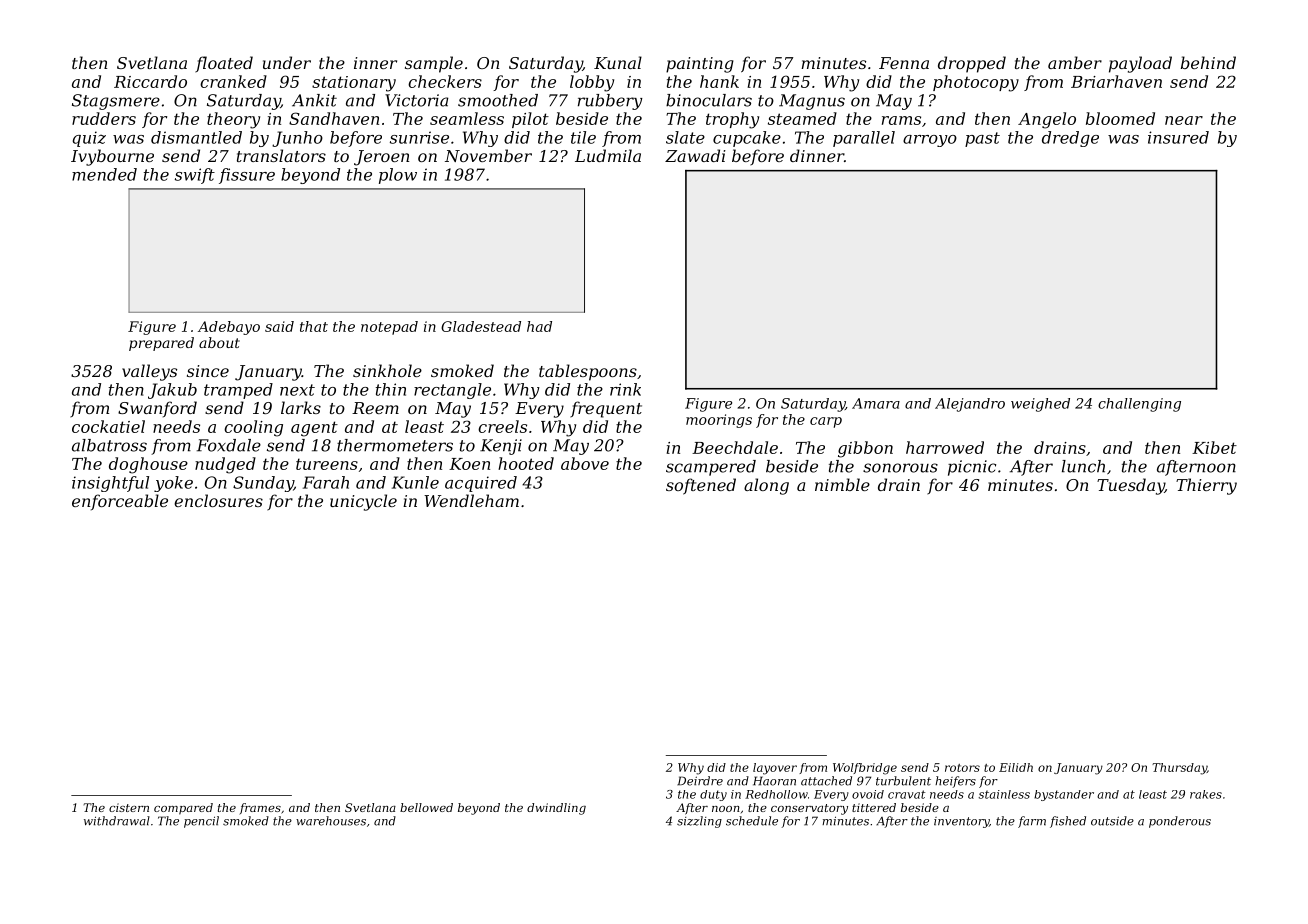  Describe the element at coordinates (592, 83) in the screenshot. I see `lobby` at that location.
